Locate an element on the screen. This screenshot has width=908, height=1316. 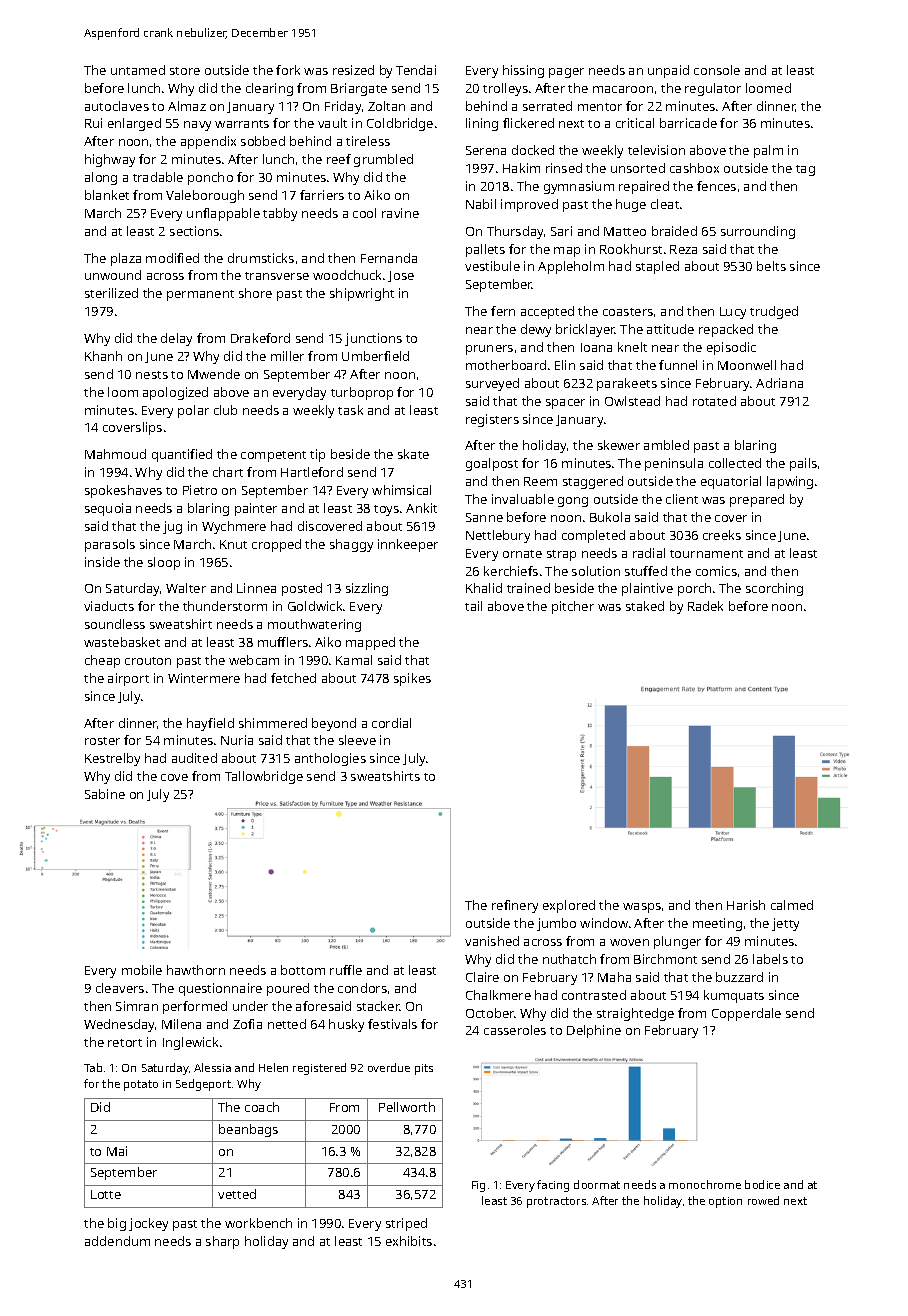
coasters is located at coordinates (628, 312).
